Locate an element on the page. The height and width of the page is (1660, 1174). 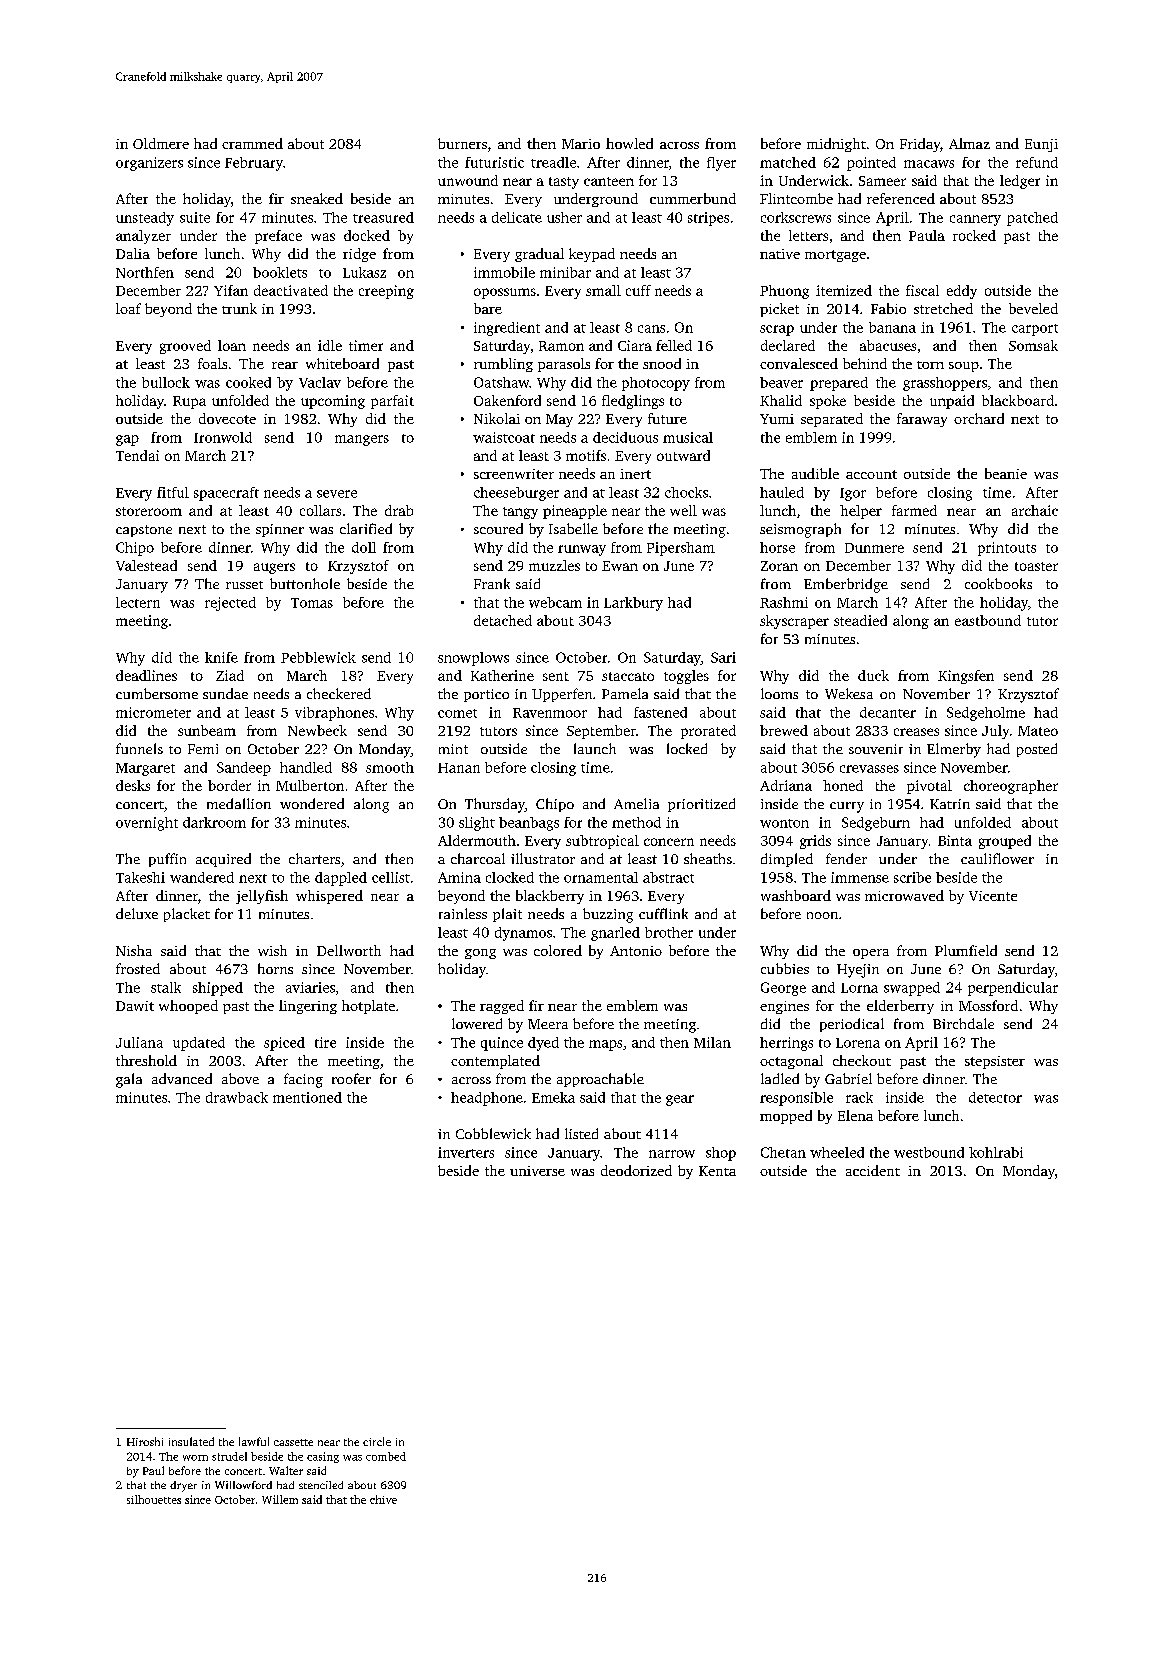
parfait is located at coordinates (392, 402).
